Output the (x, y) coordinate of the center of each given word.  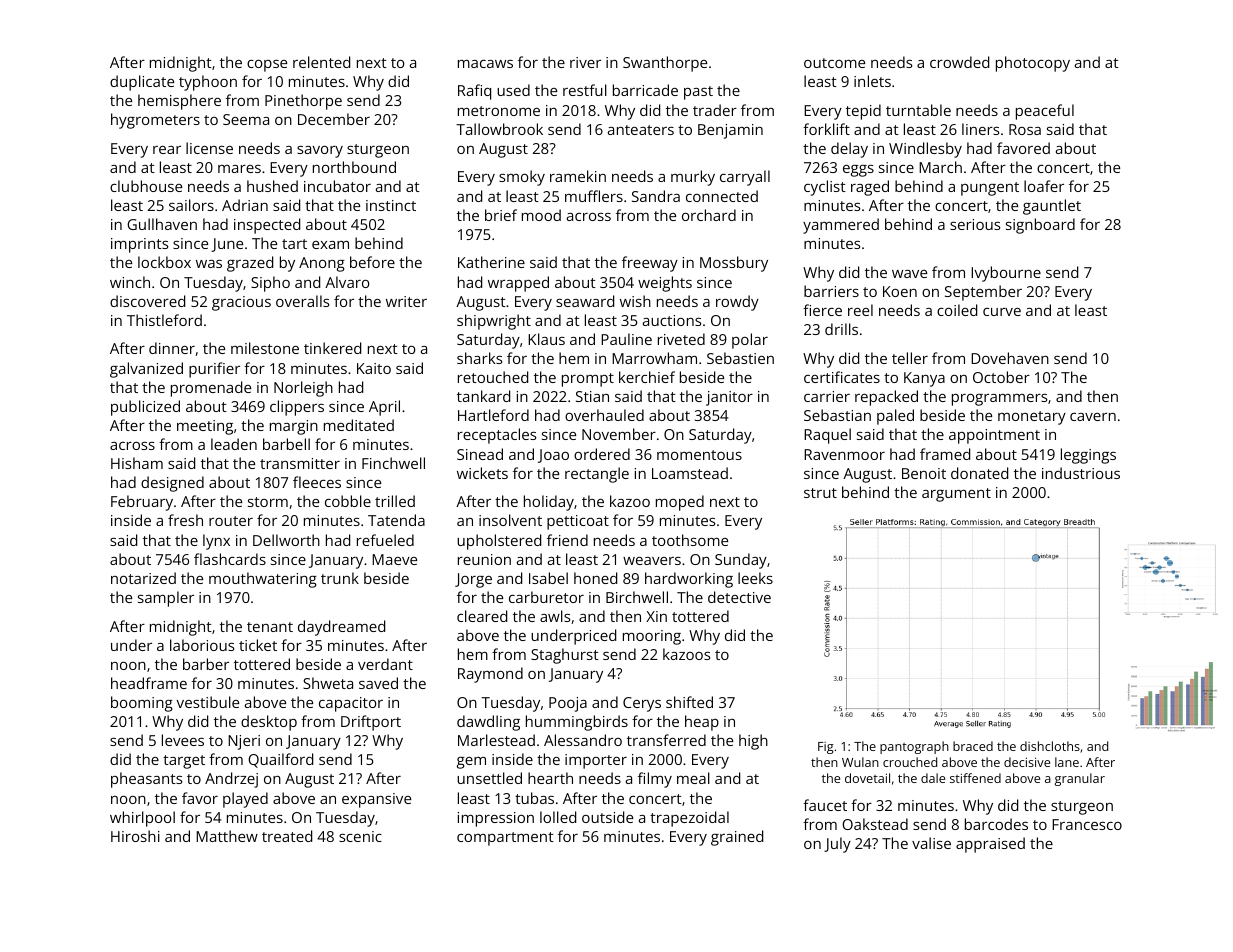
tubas (534, 798)
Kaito (374, 368)
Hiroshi (135, 836)
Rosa (1025, 129)
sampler (166, 599)
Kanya (924, 379)
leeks (755, 578)
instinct (391, 205)
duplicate (142, 83)
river (585, 62)
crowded (959, 62)
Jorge (473, 580)
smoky (522, 178)
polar (750, 341)
